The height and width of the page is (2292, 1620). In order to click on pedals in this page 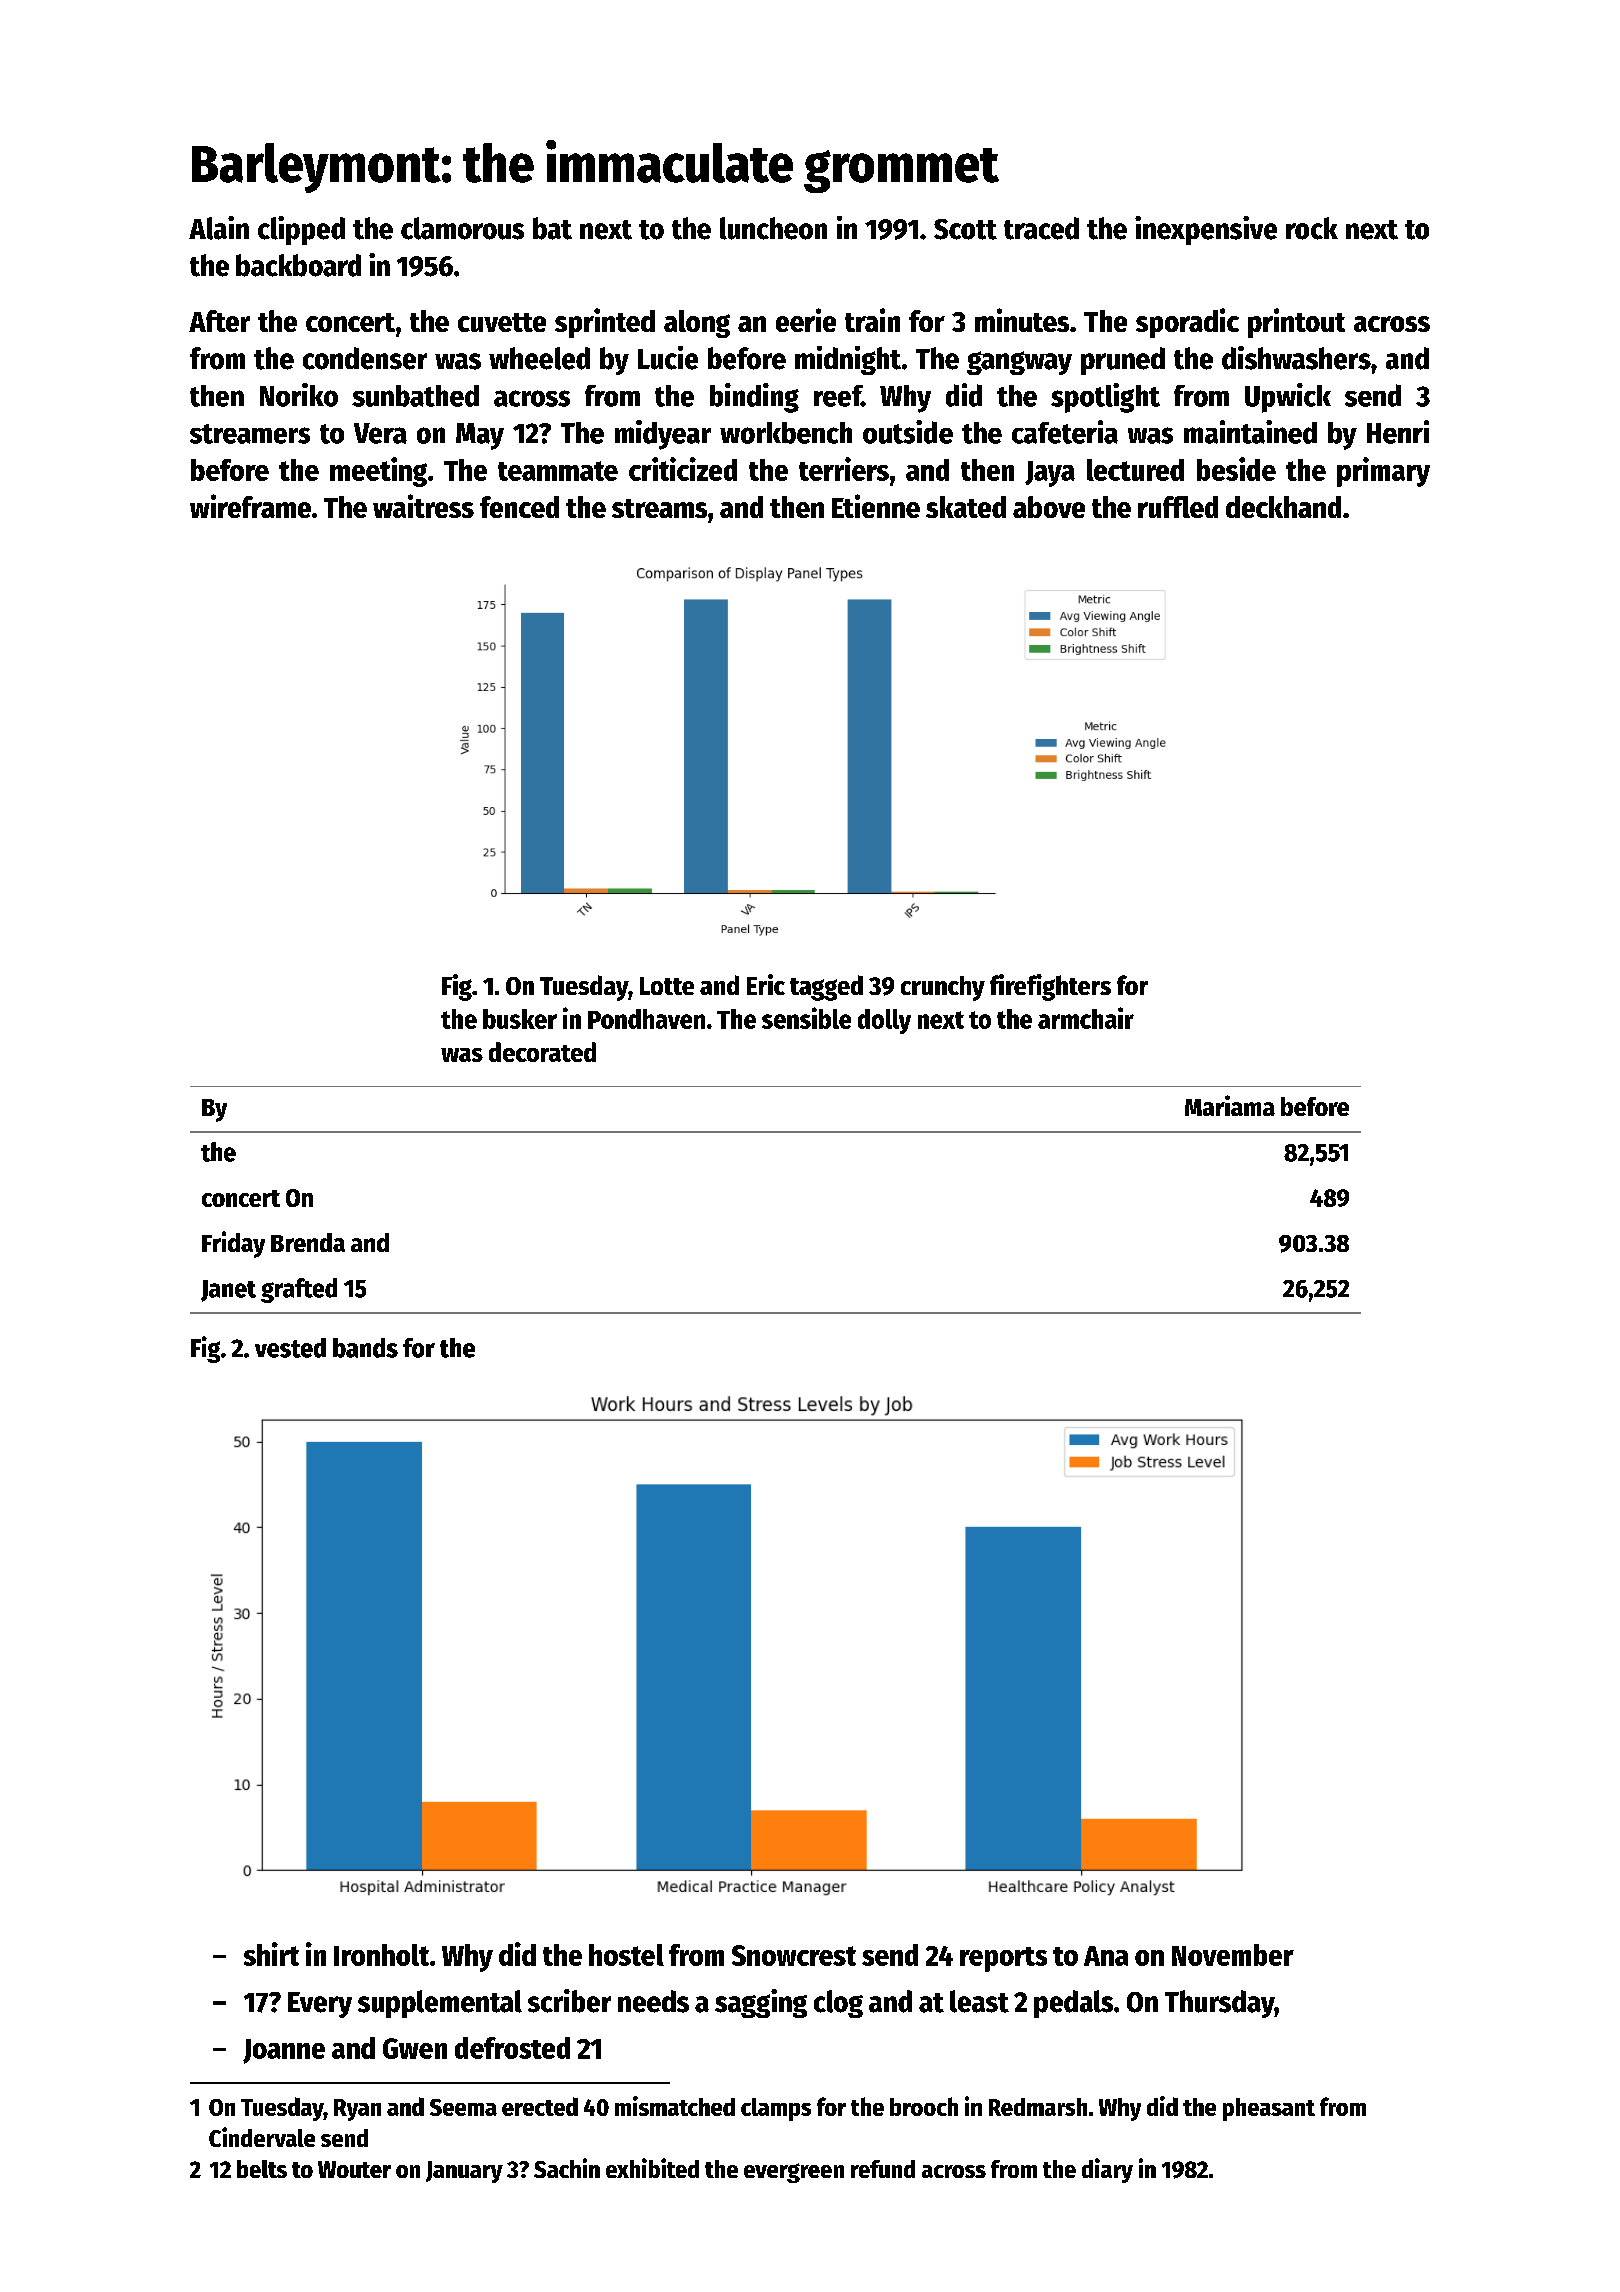, I will do `click(1073, 2004)`.
